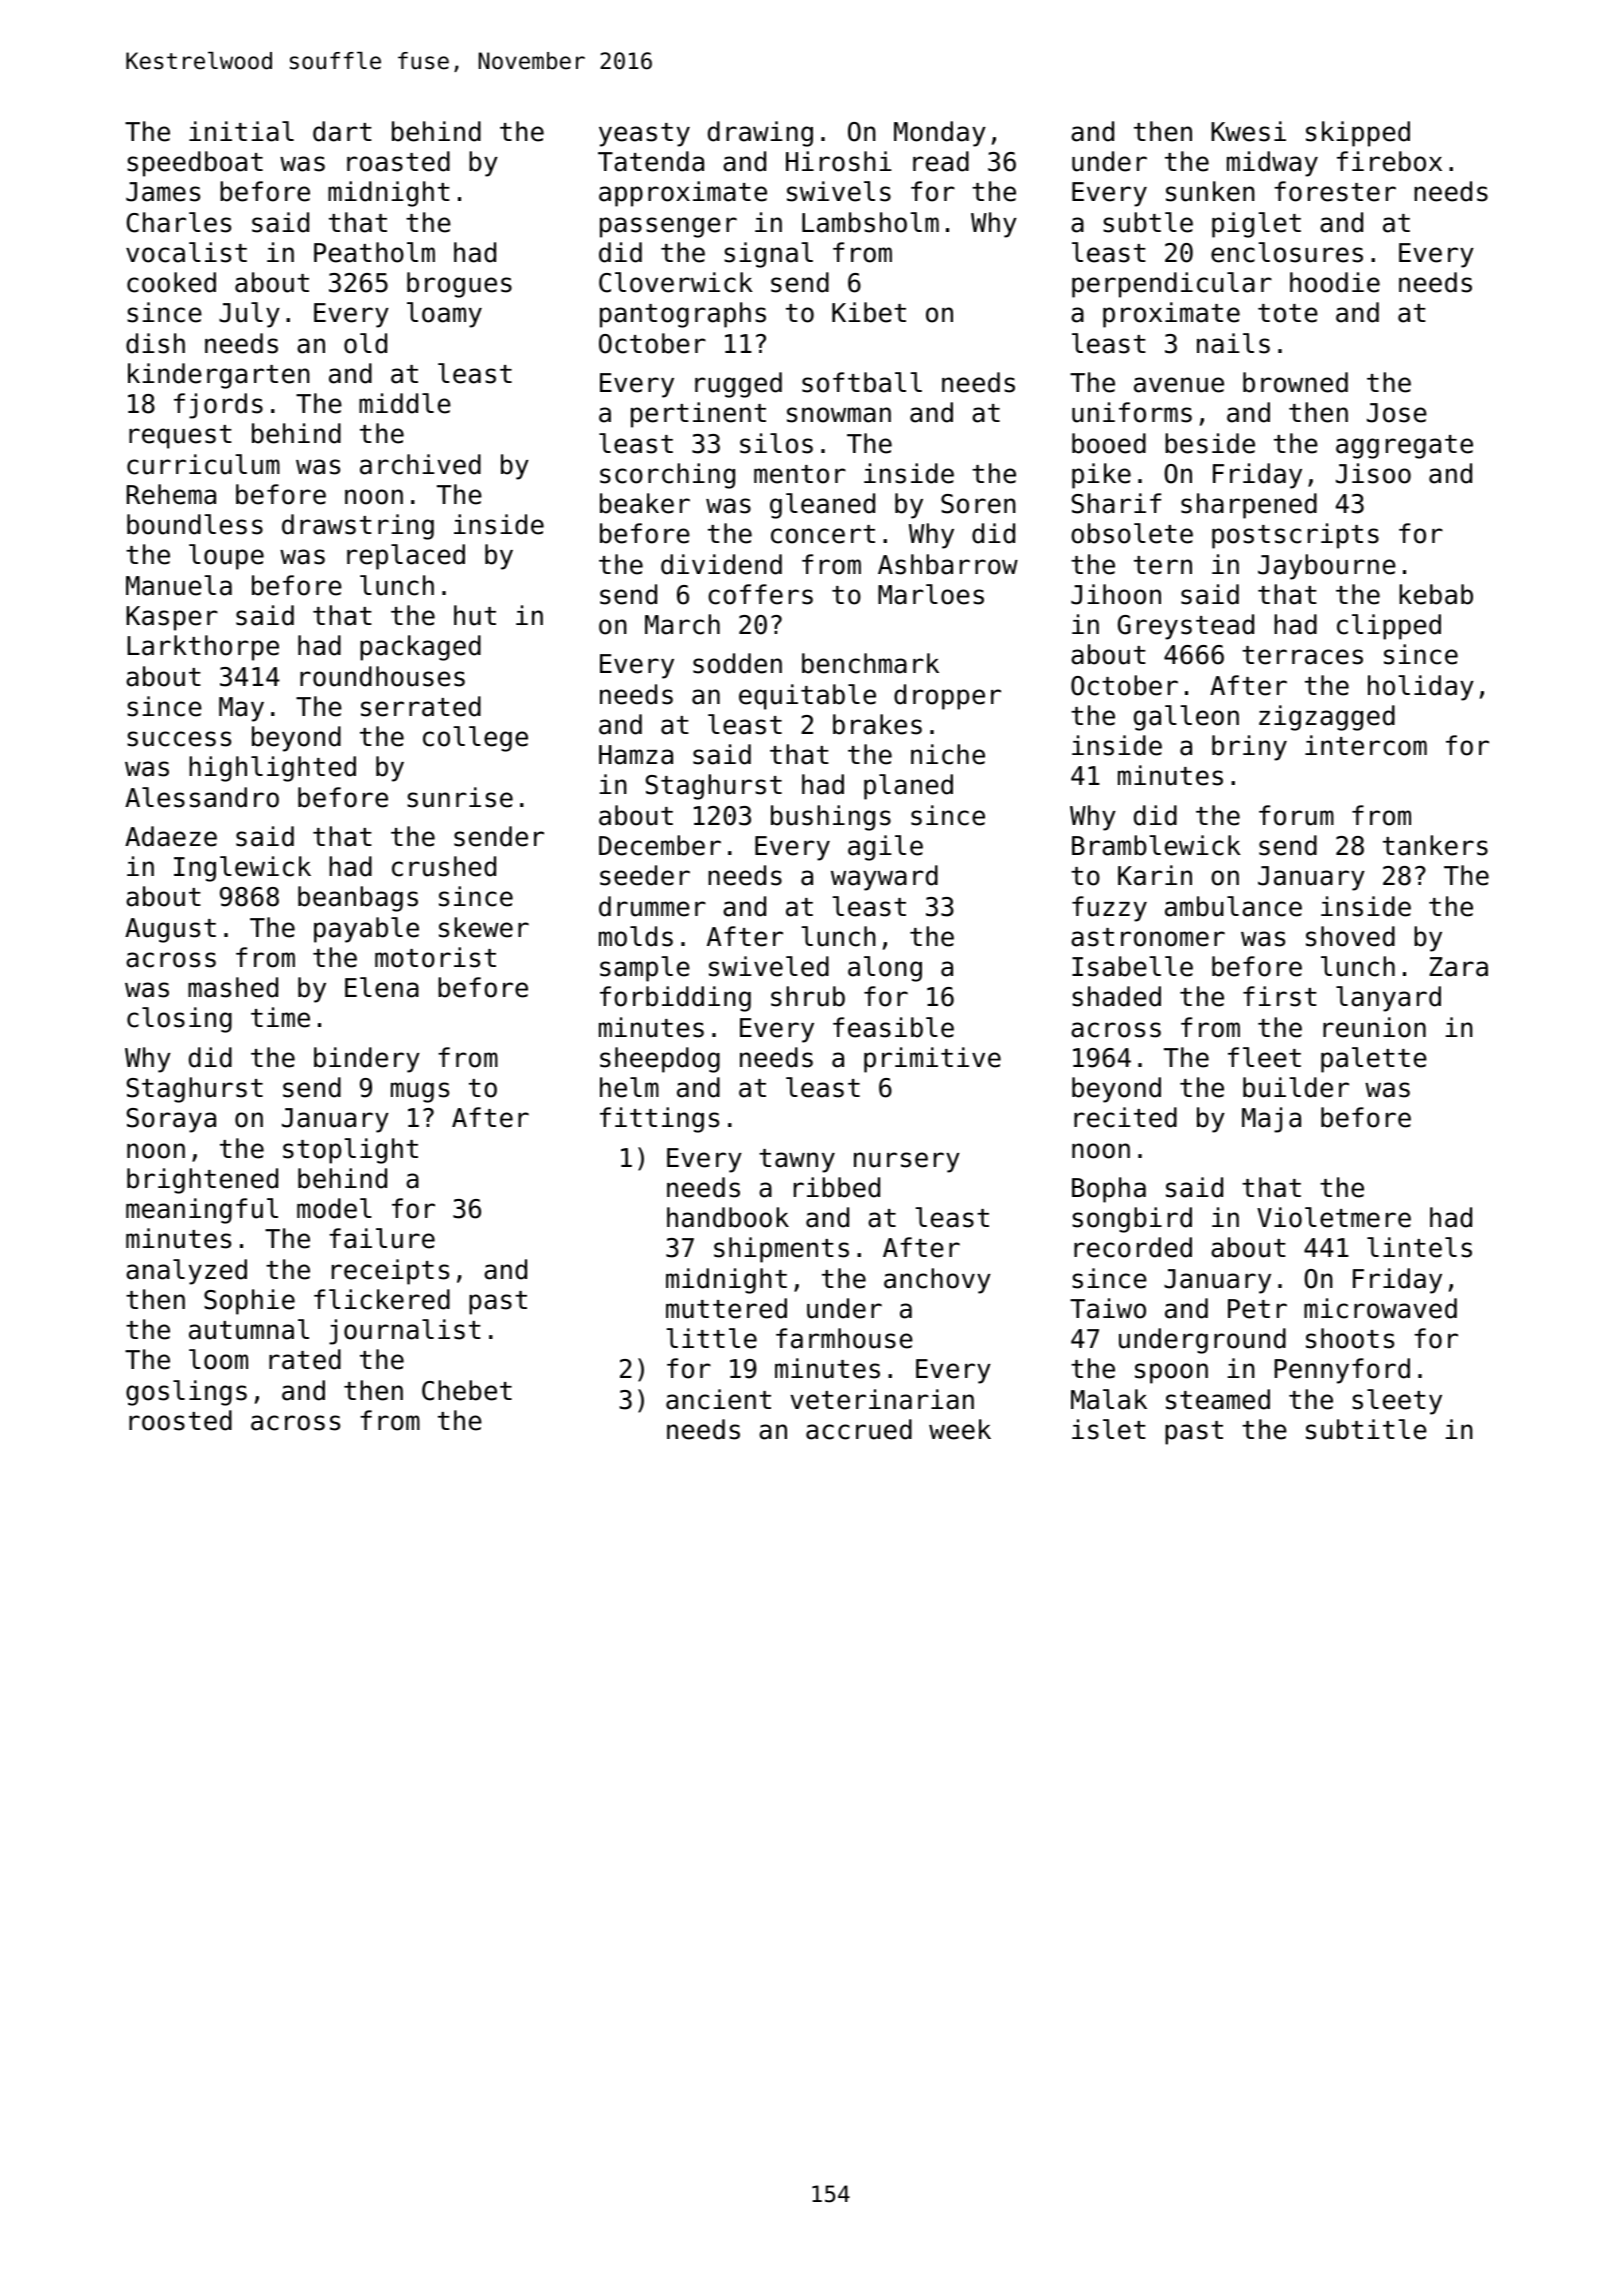 The height and width of the document is (2292, 1620). Describe the element at coordinates (241, 709) in the document. I see `May` at that location.
